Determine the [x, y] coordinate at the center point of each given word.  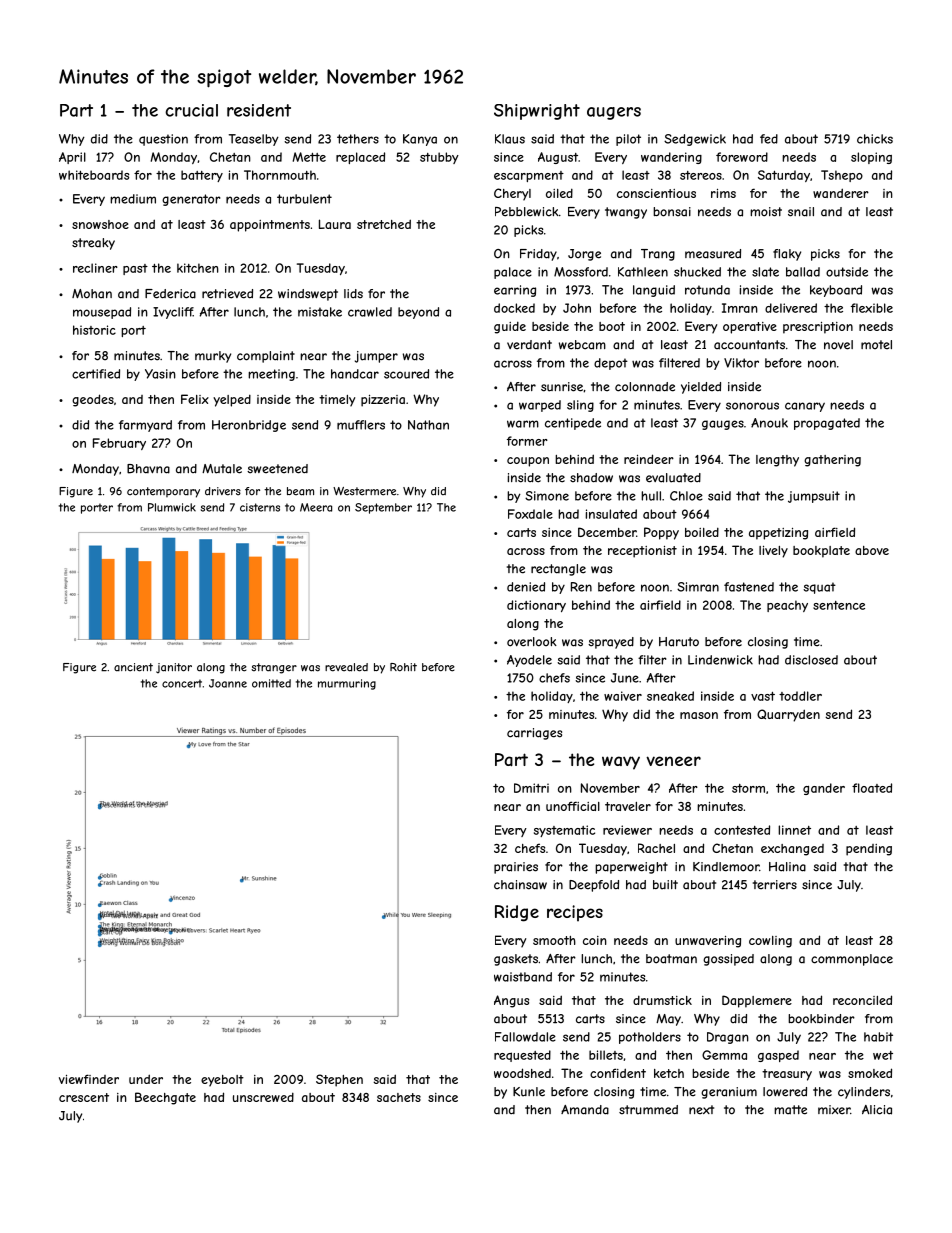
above [872, 550]
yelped [232, 400]
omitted [271, 683]
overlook [532, 642]
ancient [133, 667]
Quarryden [788, 715]
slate [765, 272]
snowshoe [100, 224]
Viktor [741, 363]
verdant [529, 345]
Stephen [339, 1080]
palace [513, 273]
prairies [516, 868]
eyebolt [222, 1081]
